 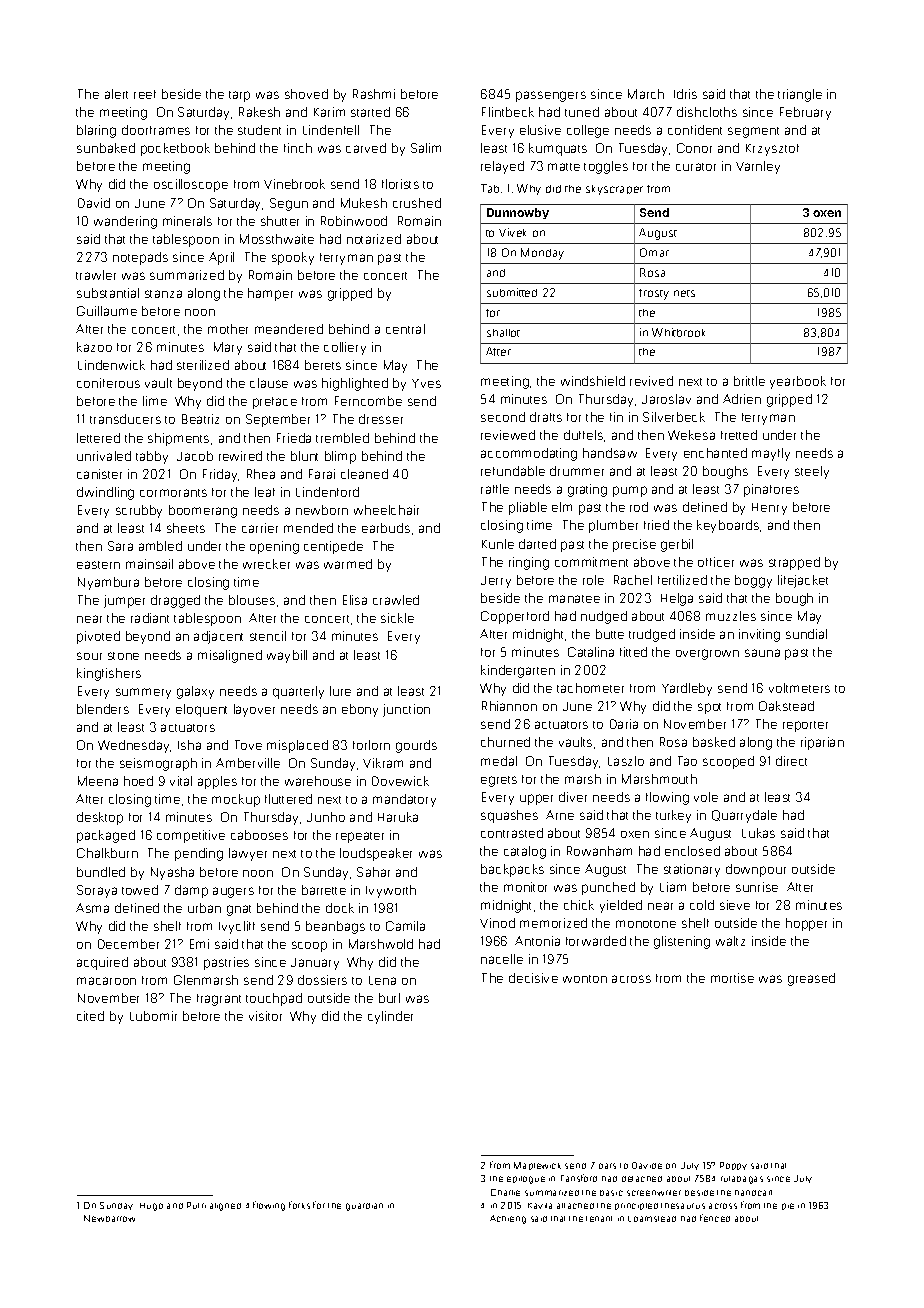 I want to click on Maplewick, so click(x=537, y=1166).
